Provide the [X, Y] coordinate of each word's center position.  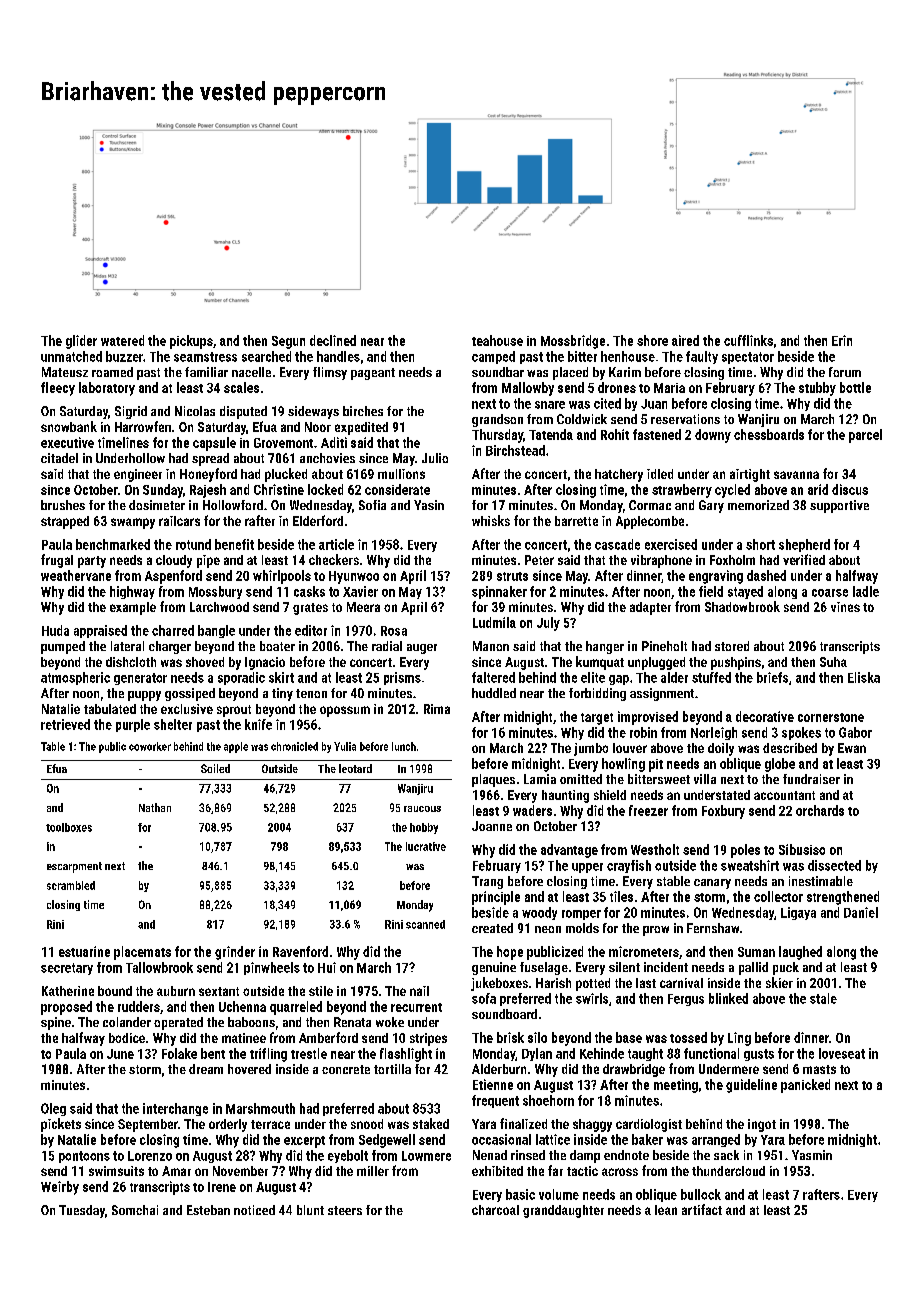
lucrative [426, 846]
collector [778, 896]
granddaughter [563, 1211]
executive [67, 442]
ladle [866, 591]
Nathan [155, 807]
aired [685, 340]
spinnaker [499, 592]
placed [570, 373]
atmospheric [75, 678]
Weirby [60, 1188]
